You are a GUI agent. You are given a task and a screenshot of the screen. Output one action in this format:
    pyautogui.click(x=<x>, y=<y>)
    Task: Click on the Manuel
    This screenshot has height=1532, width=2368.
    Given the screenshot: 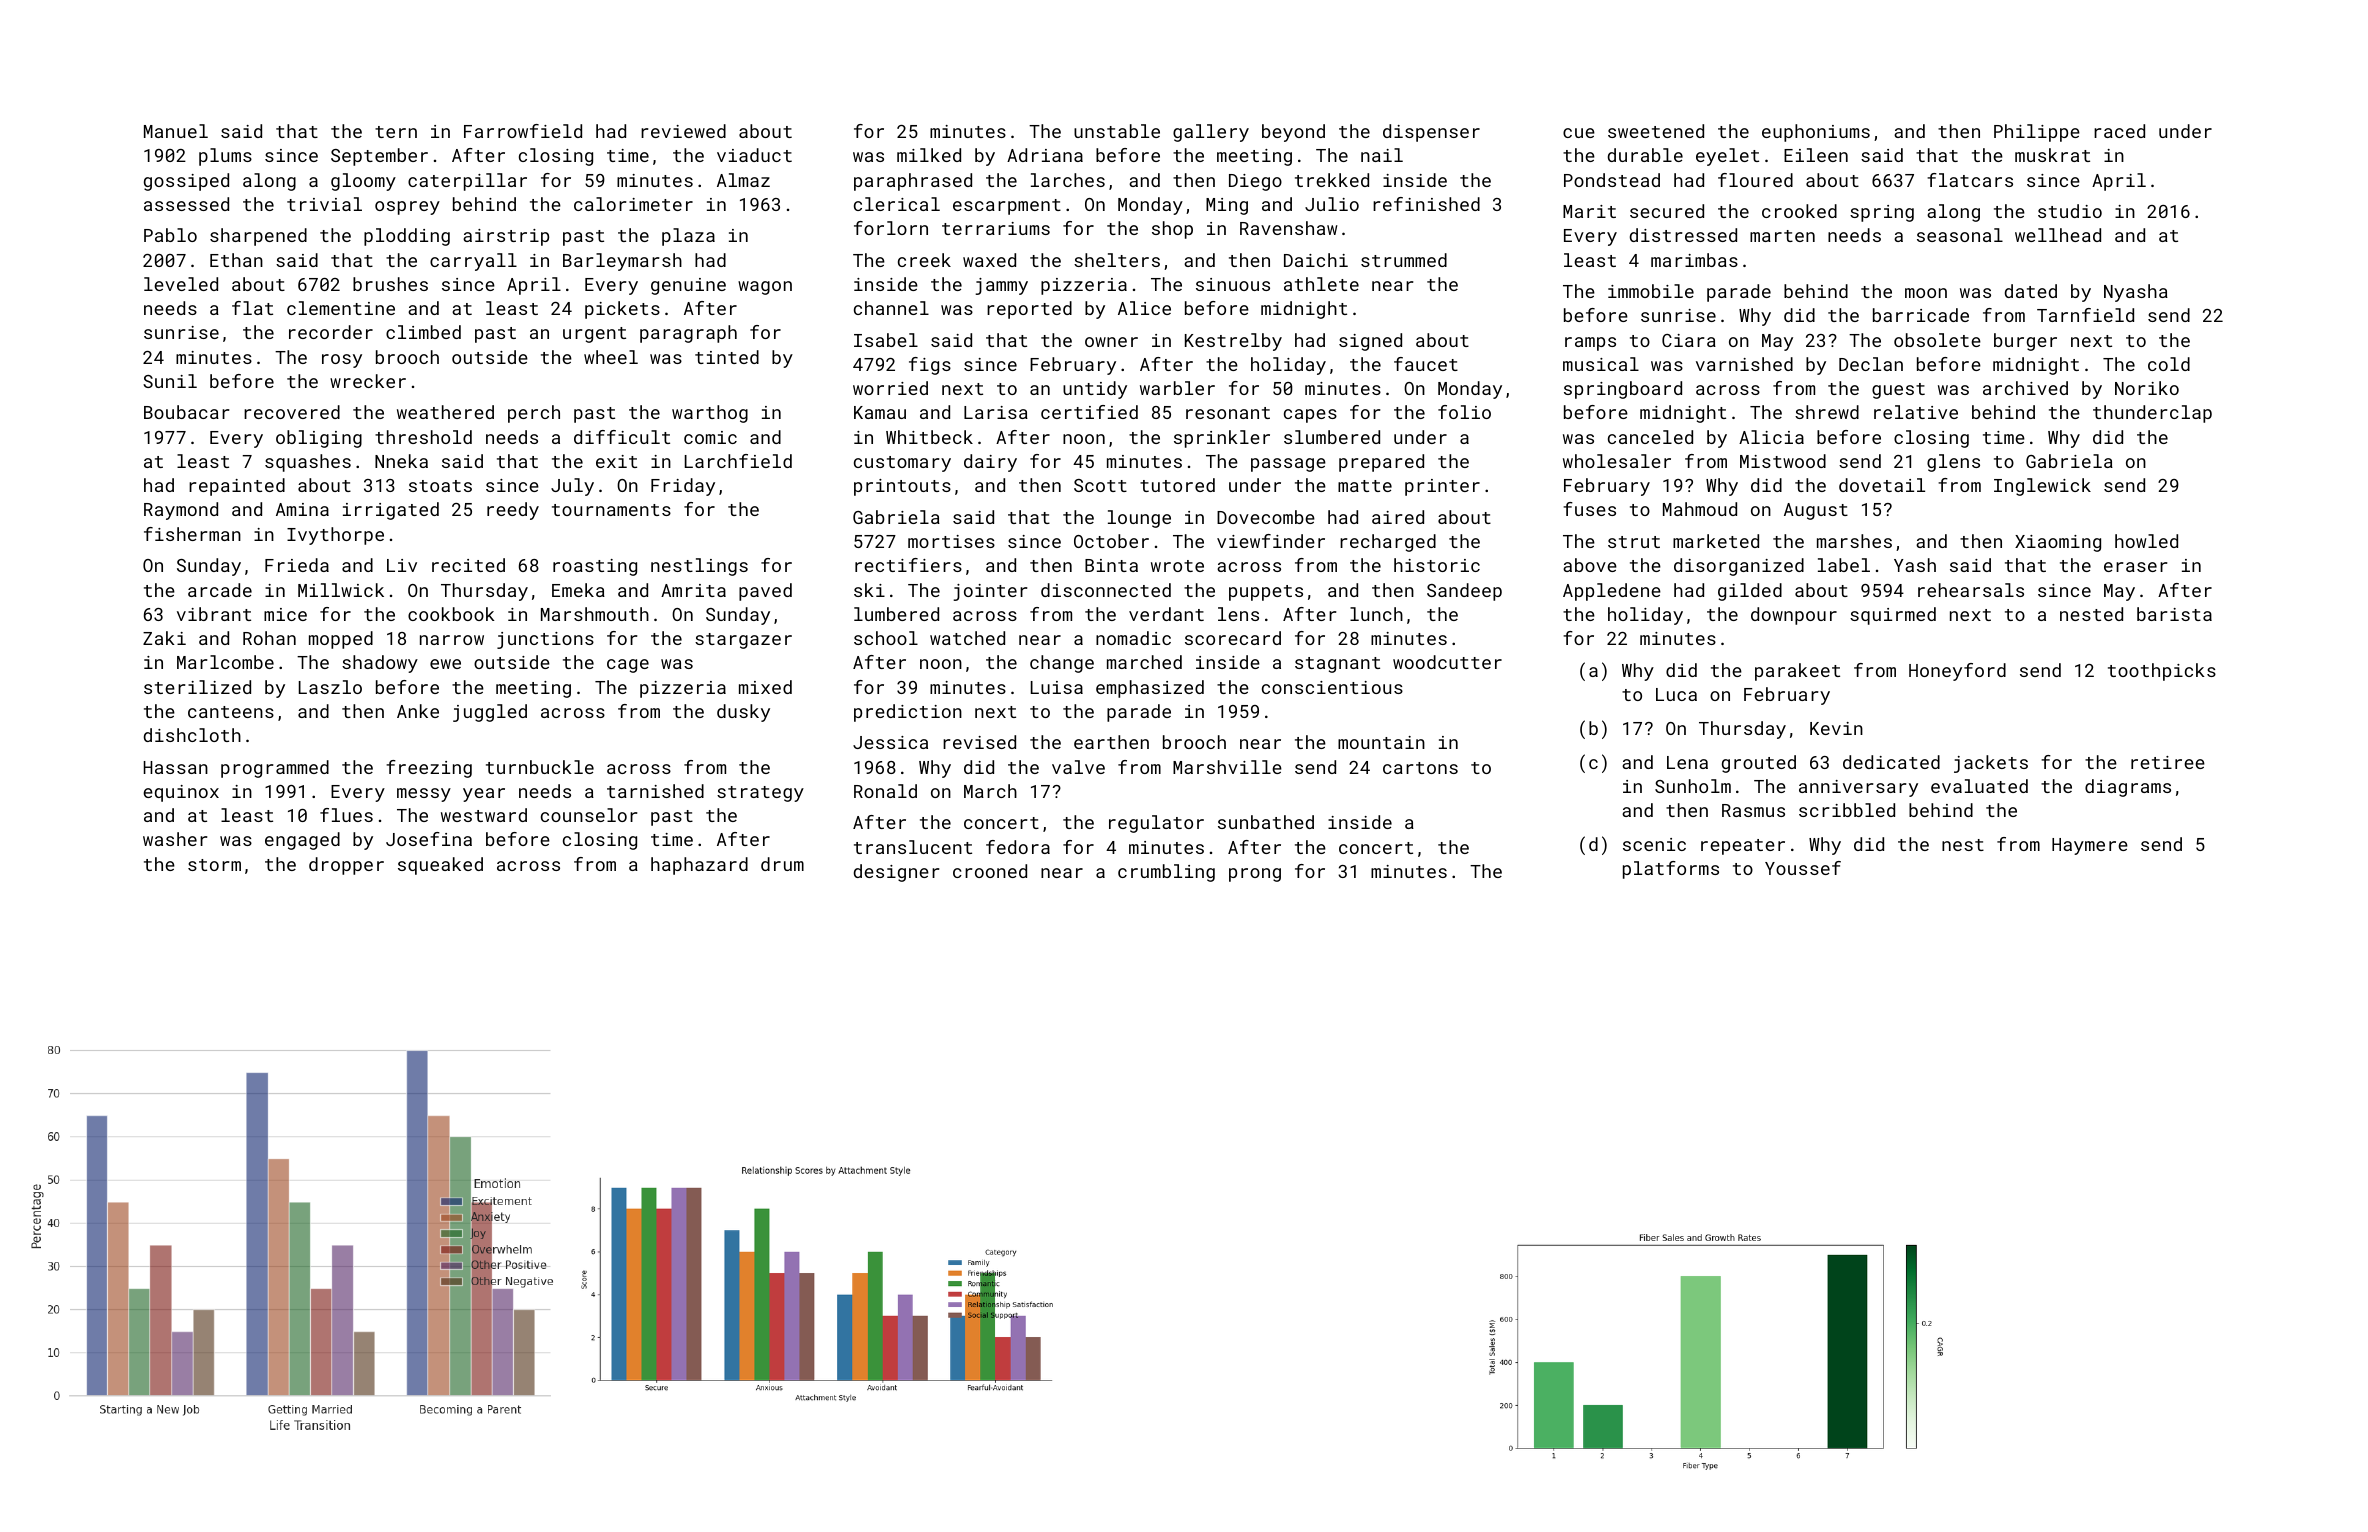 What is the action you would take?
    pyautogui.click(x=176, y=131)
